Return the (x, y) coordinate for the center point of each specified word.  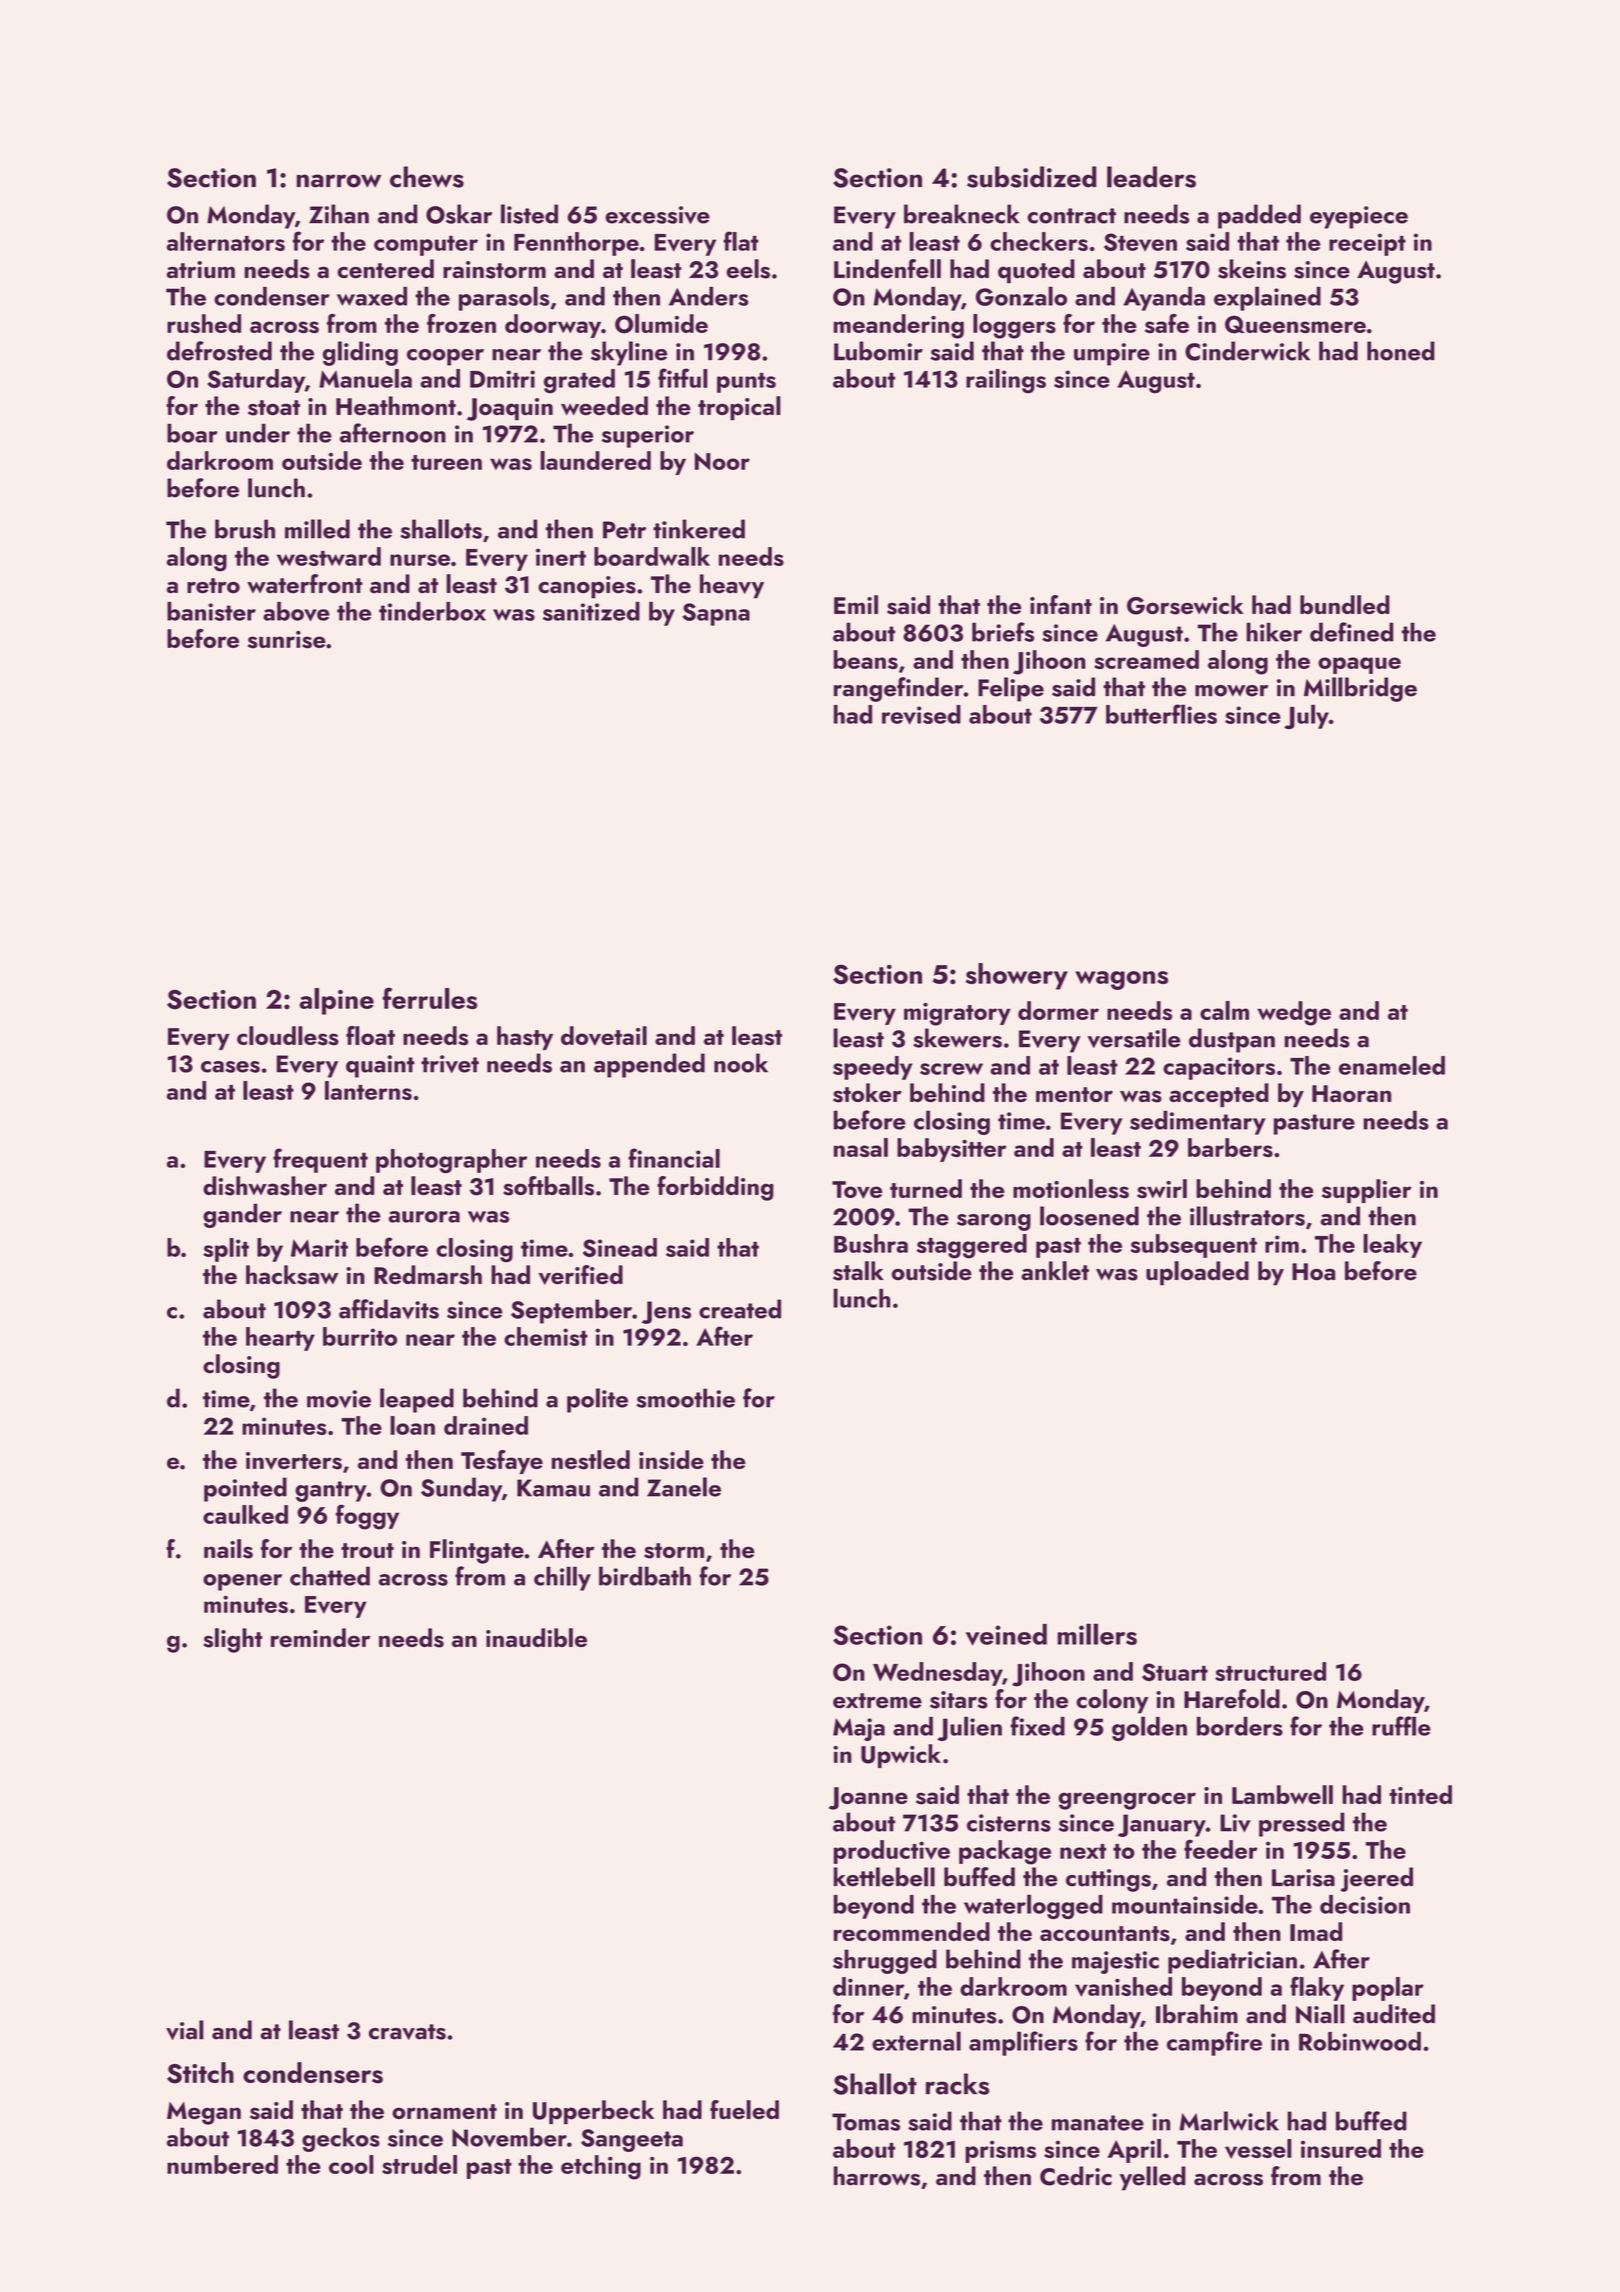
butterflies (1161, 714)
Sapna (716, 614)
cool (351, 2164)
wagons (1121, 980)
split (226, 1250)
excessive (657, 215)
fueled (744, 2109)
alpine (336, 1001)
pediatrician (1232, 1961)
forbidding (715, 1188)
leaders (1151, 177)
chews (427, 177)
